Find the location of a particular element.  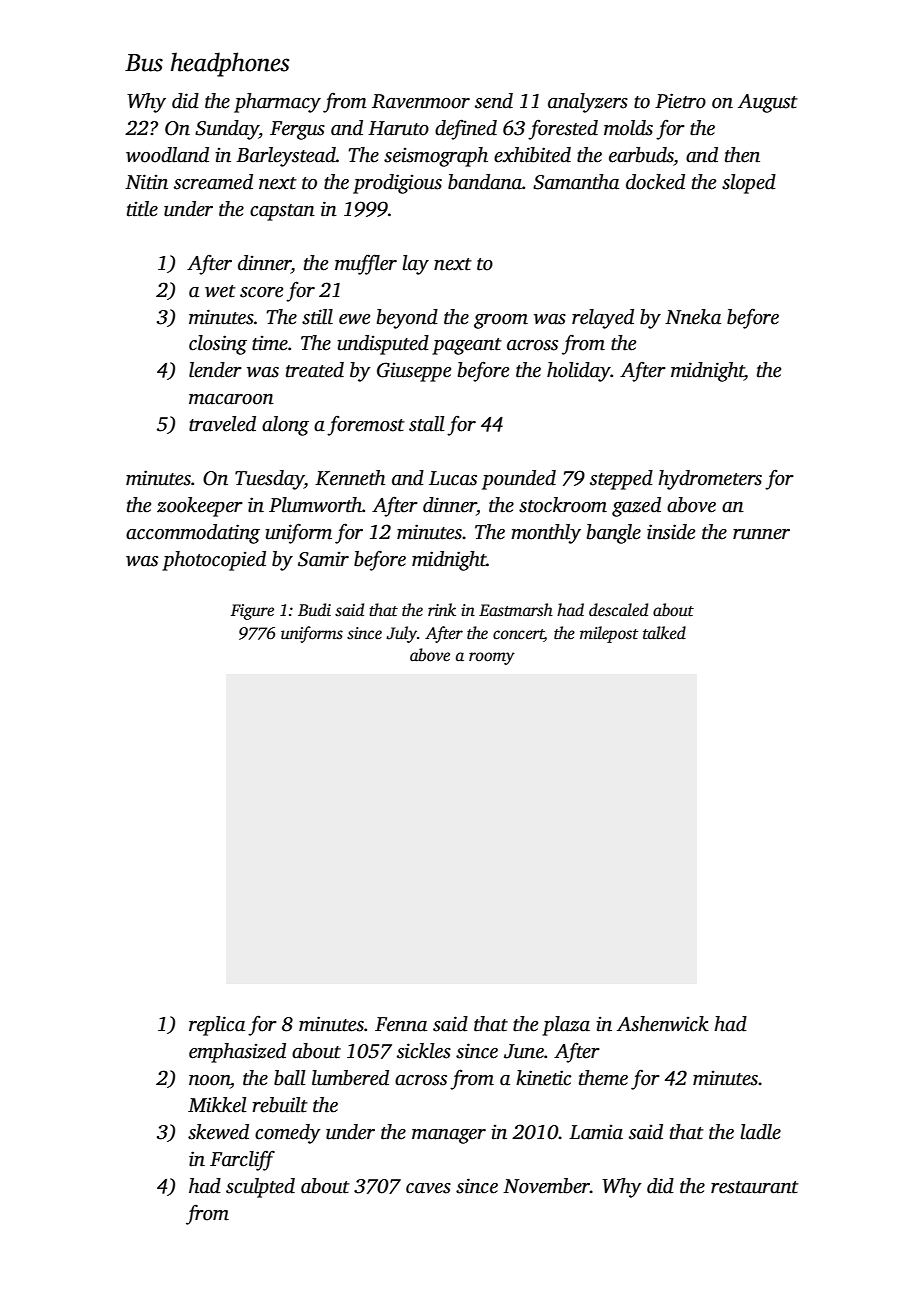

Bus is located at coordinates (144, 63).
